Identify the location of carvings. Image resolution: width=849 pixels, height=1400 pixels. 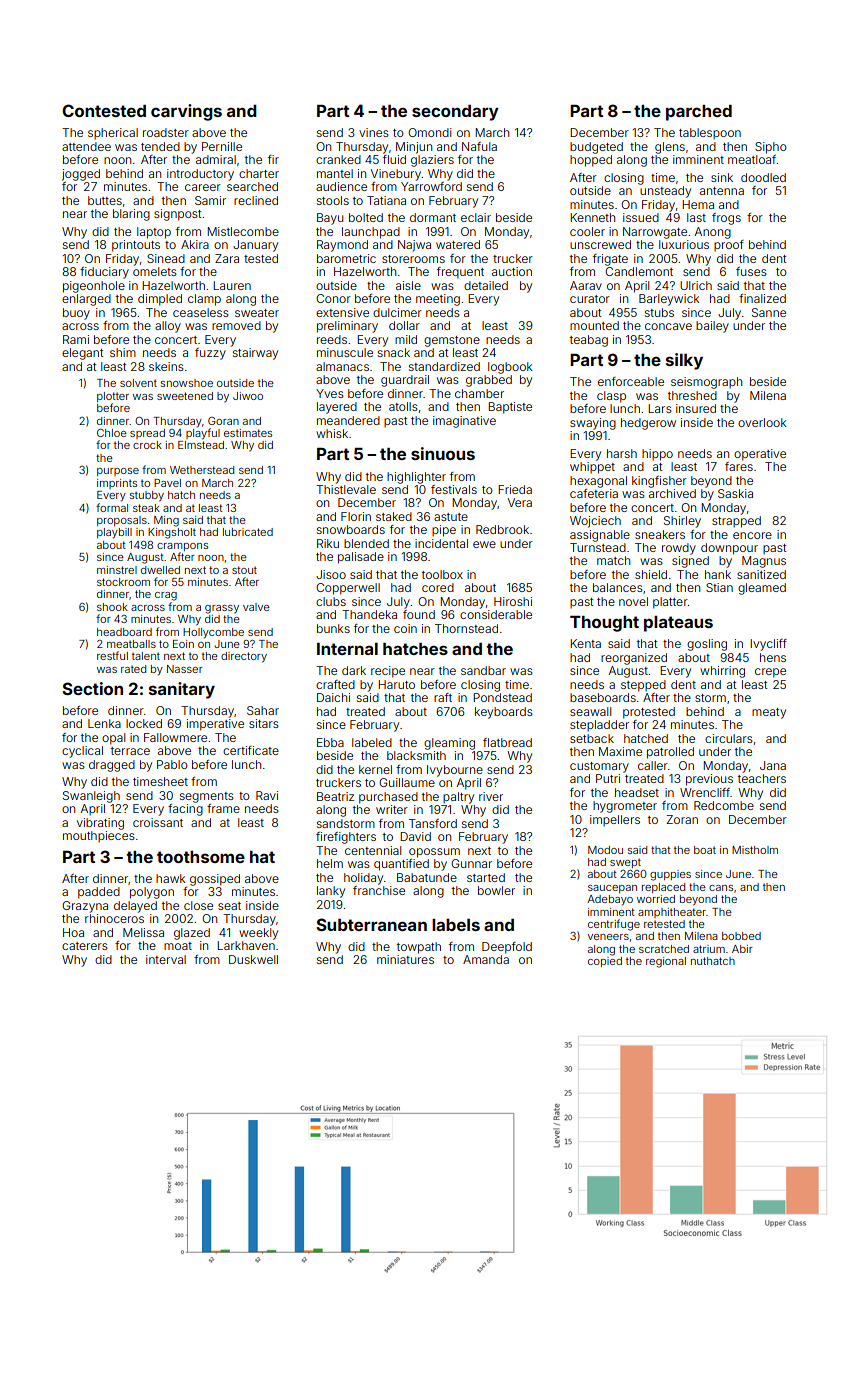
(186, 112).
